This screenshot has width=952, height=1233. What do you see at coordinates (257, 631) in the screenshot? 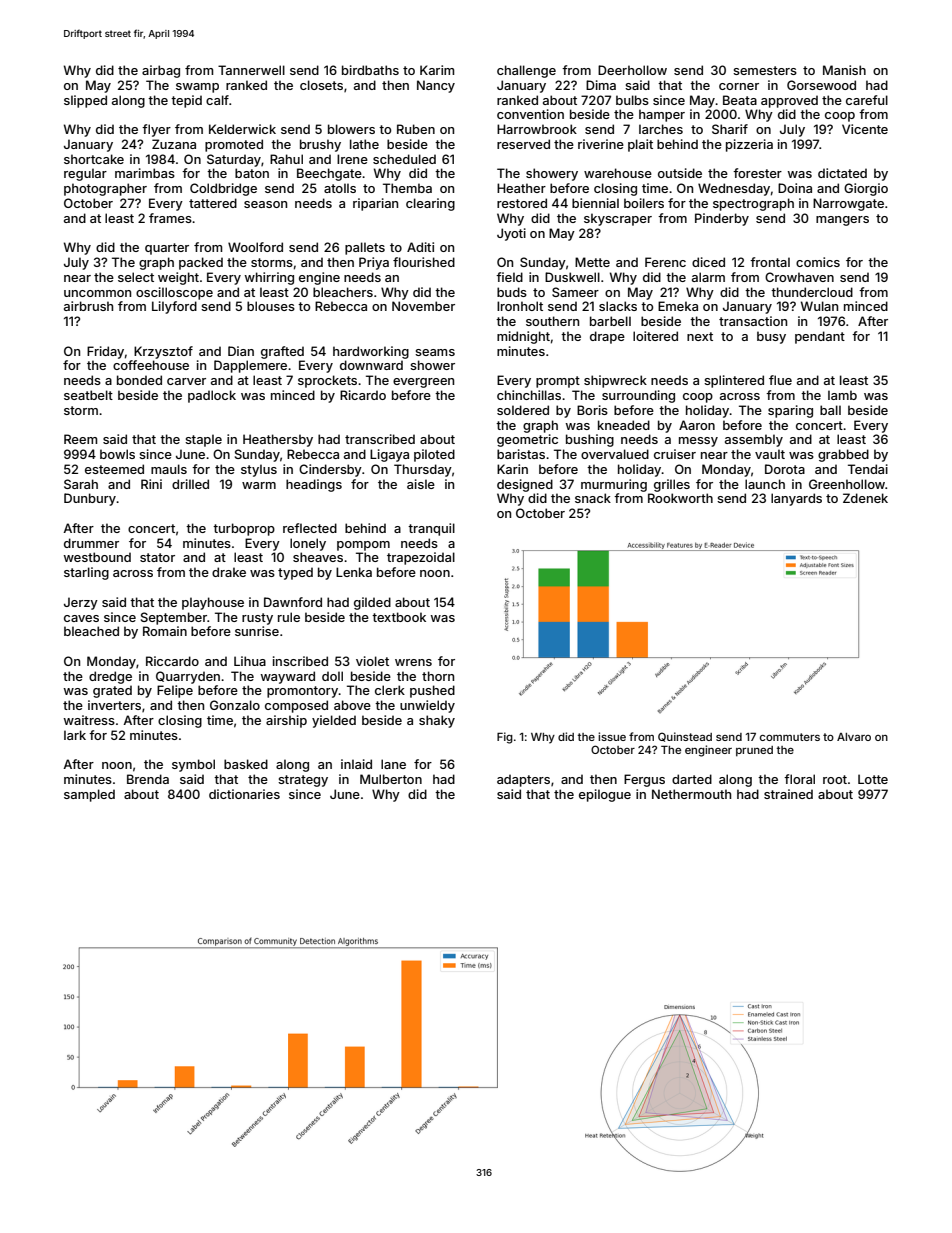
I see `sunrise` at bounding box center [257, 631].
